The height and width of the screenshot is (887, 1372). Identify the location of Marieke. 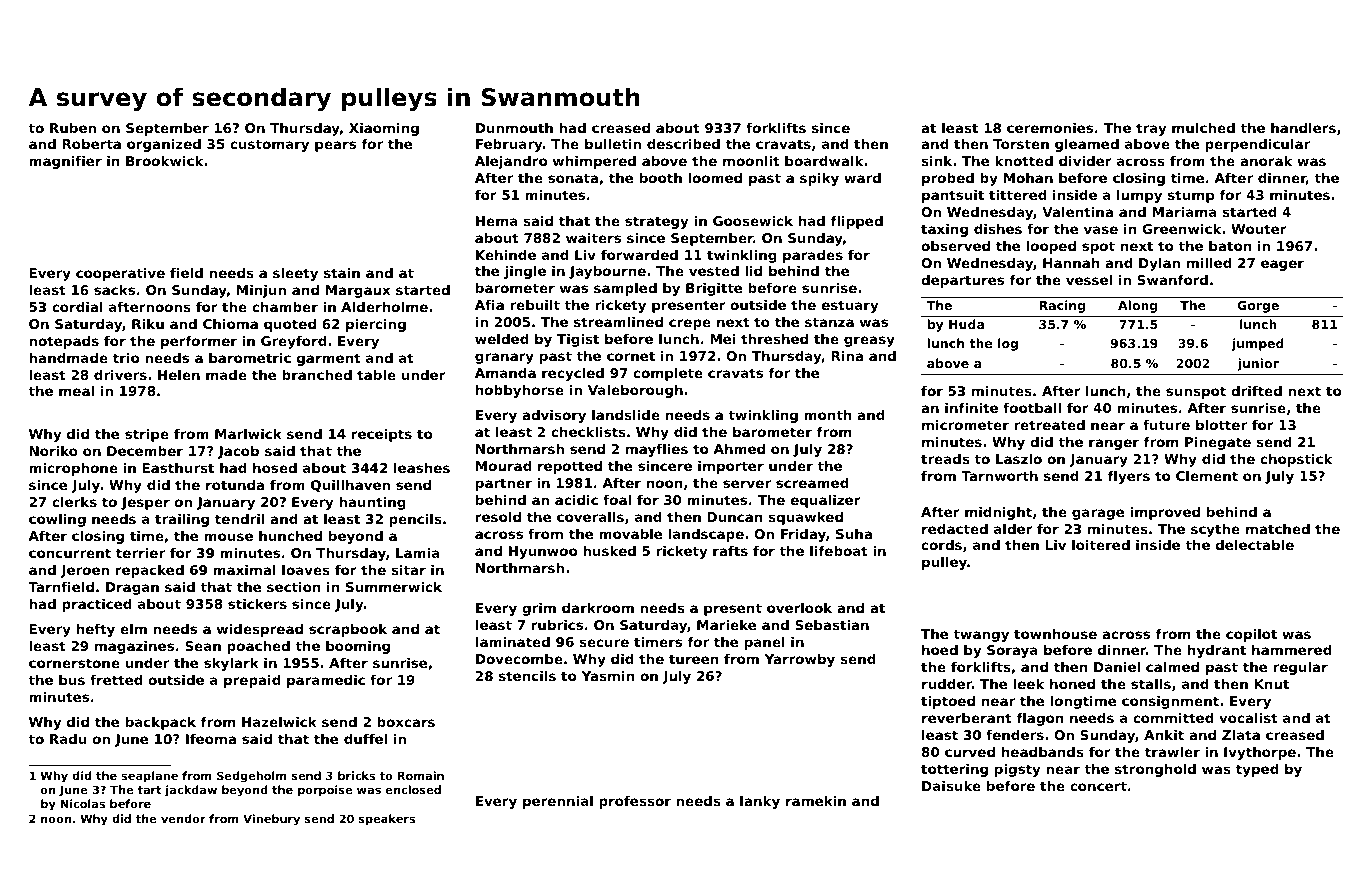
(726, 625).
